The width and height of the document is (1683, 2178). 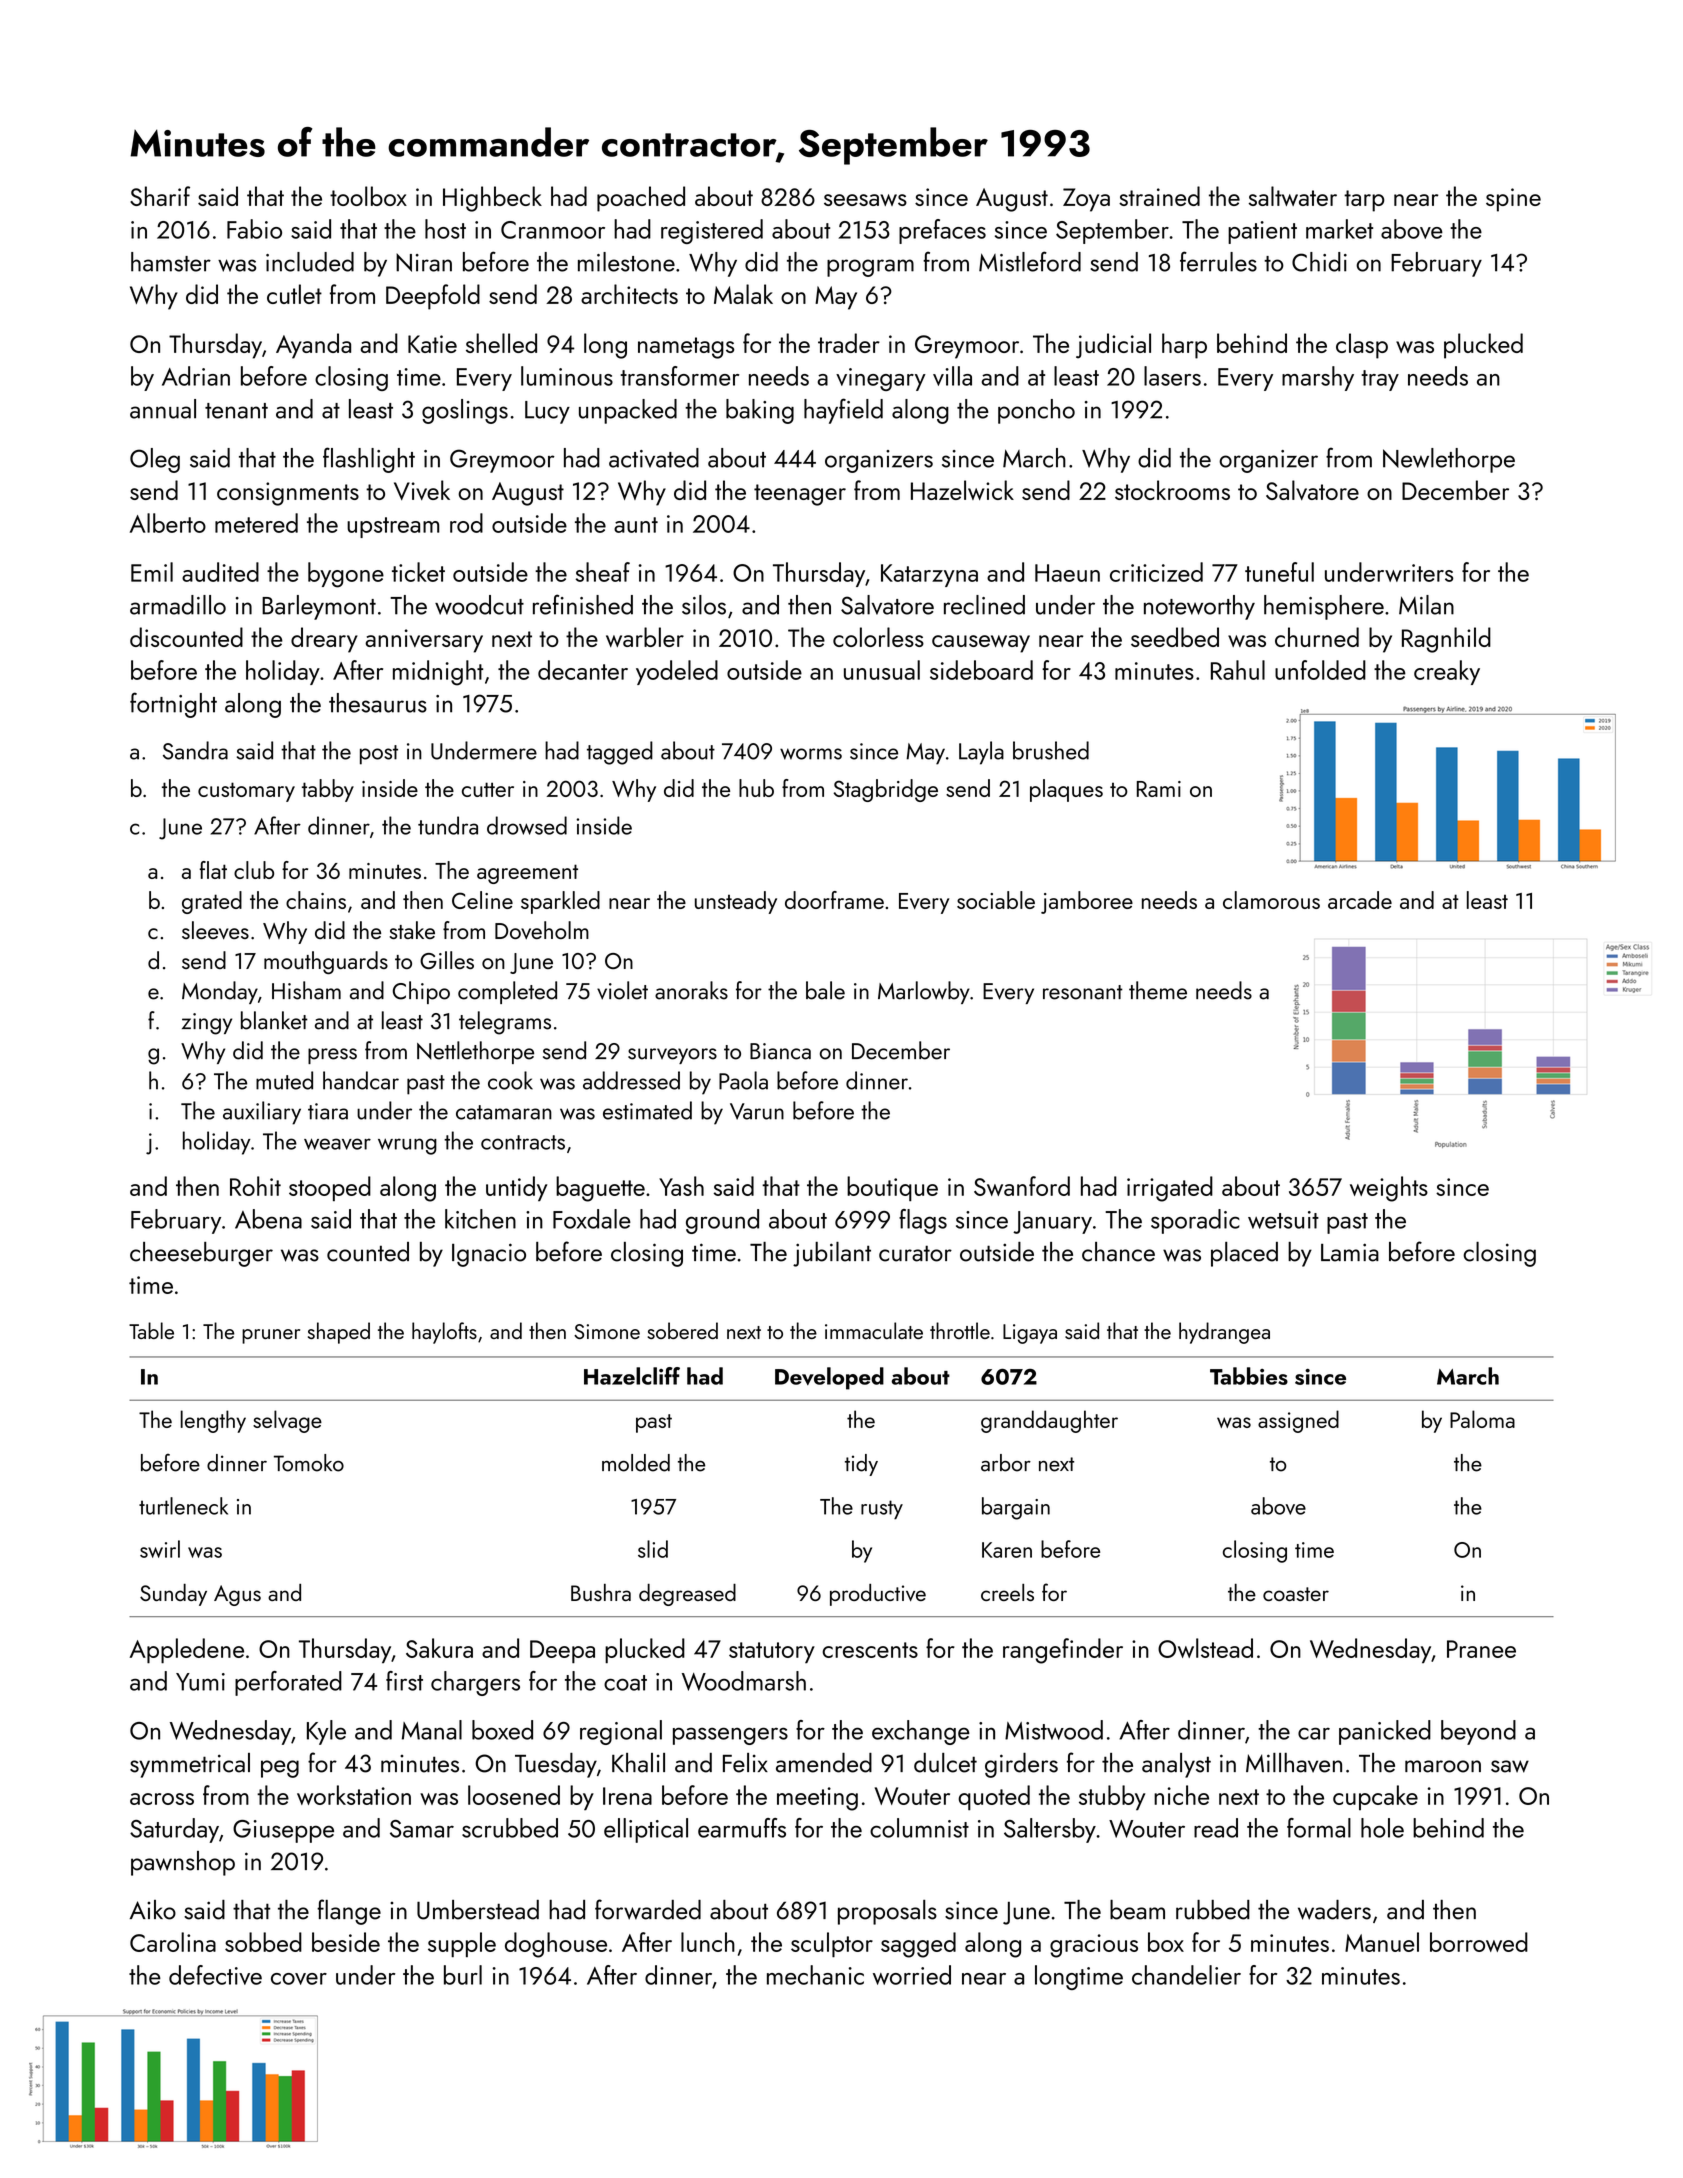 What do you see at coordinates (687, 1595) in the document?
I see `degreased` at bounding box center [687, 1595].
